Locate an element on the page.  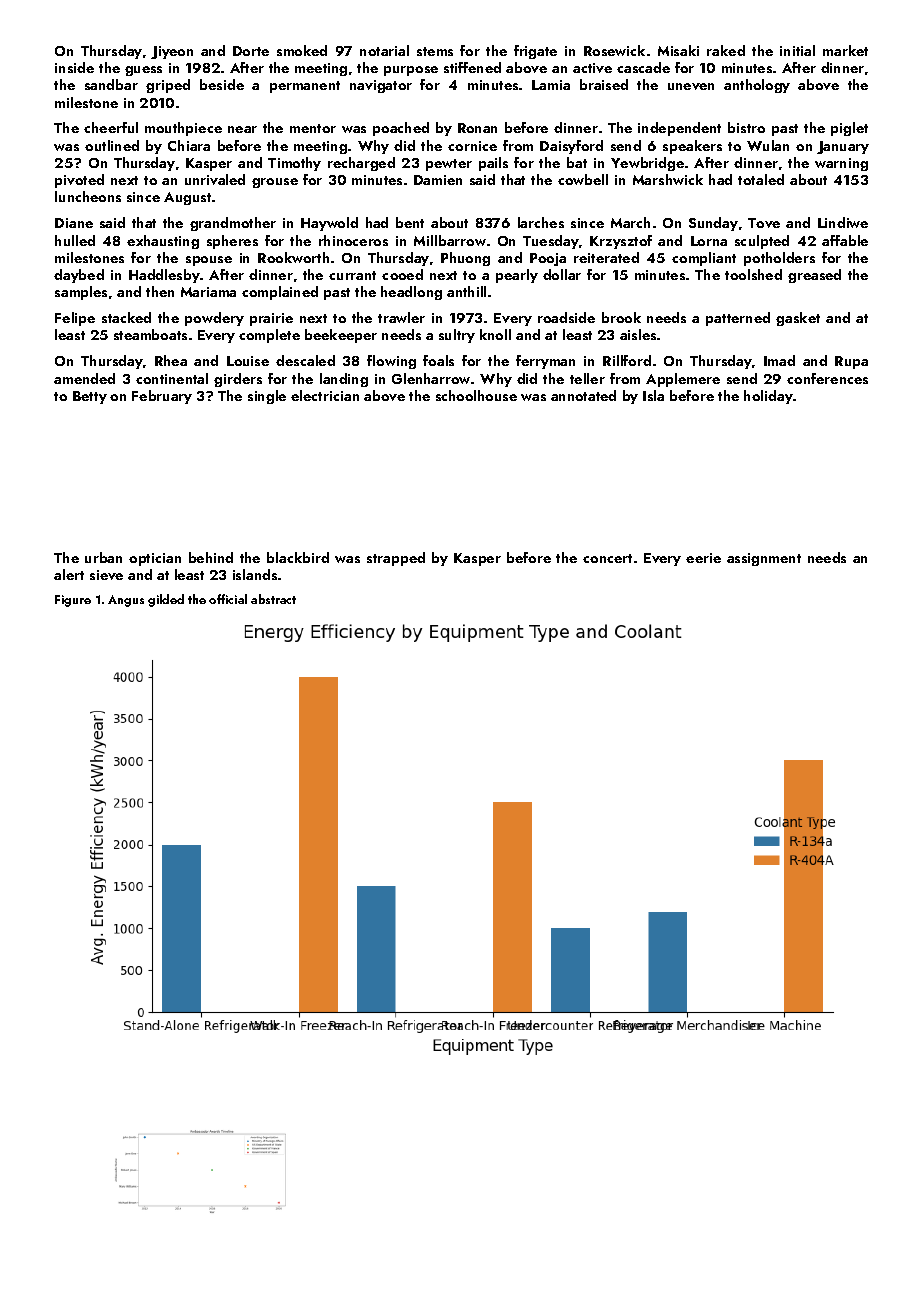
Damien is located at coordinates (438, 180).
